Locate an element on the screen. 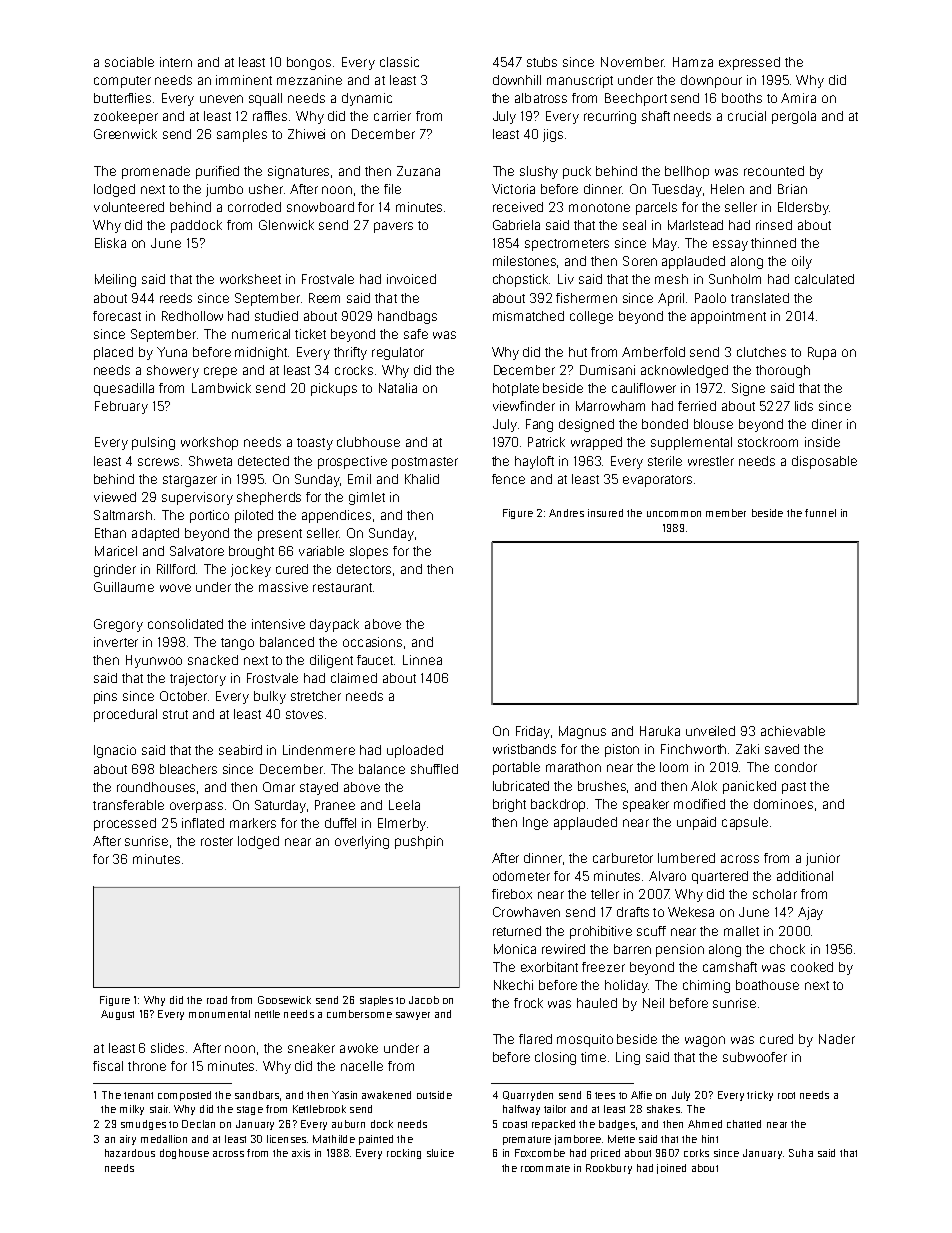  postmaster is located at coordinates (425, 463).
